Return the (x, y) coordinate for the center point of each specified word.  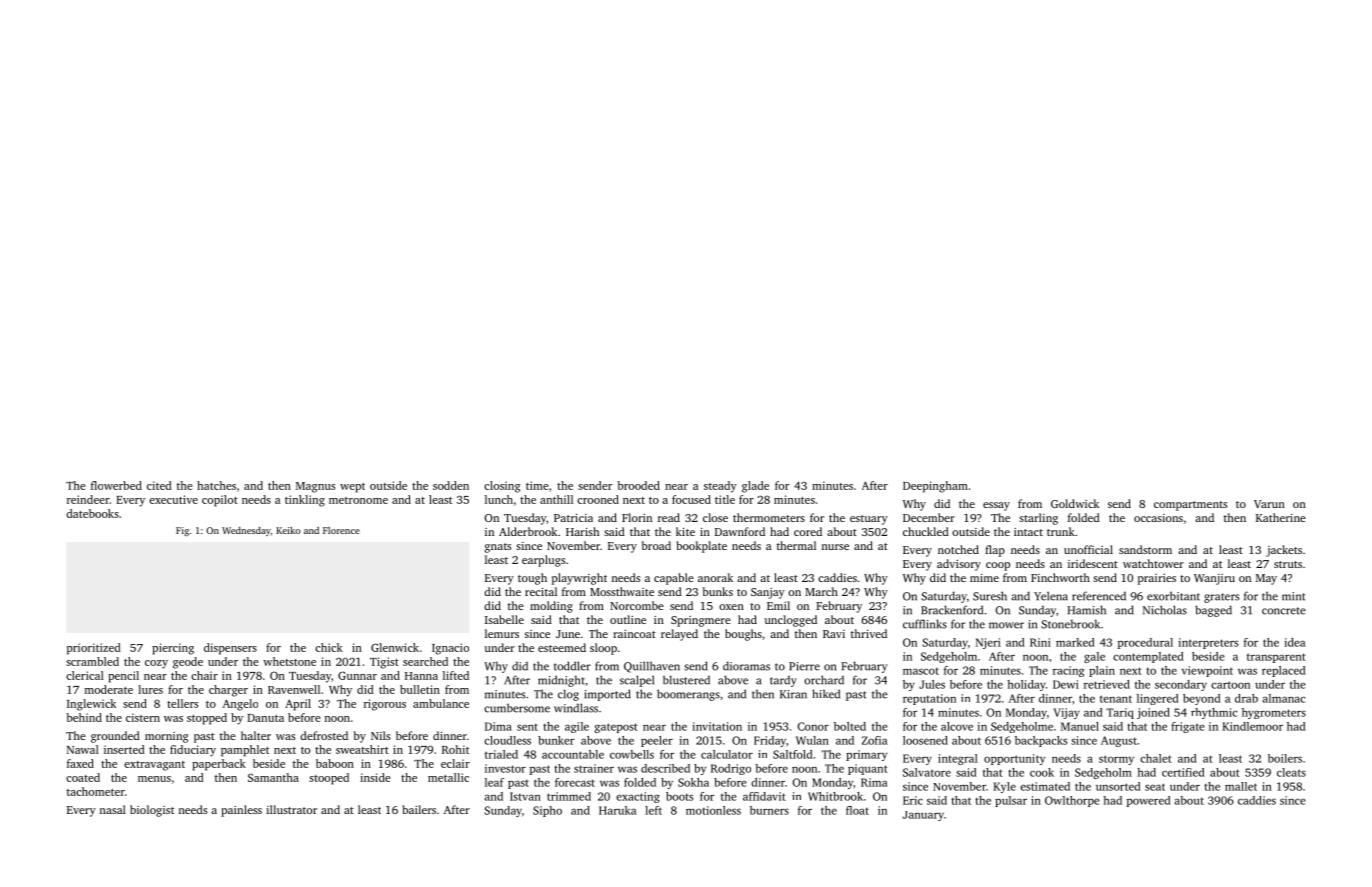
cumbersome (517, 708)
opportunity (1014, 759)
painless (241, 811)
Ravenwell (294, 689)
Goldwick (1075, 503)
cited (159, 485)
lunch (499, 499)
